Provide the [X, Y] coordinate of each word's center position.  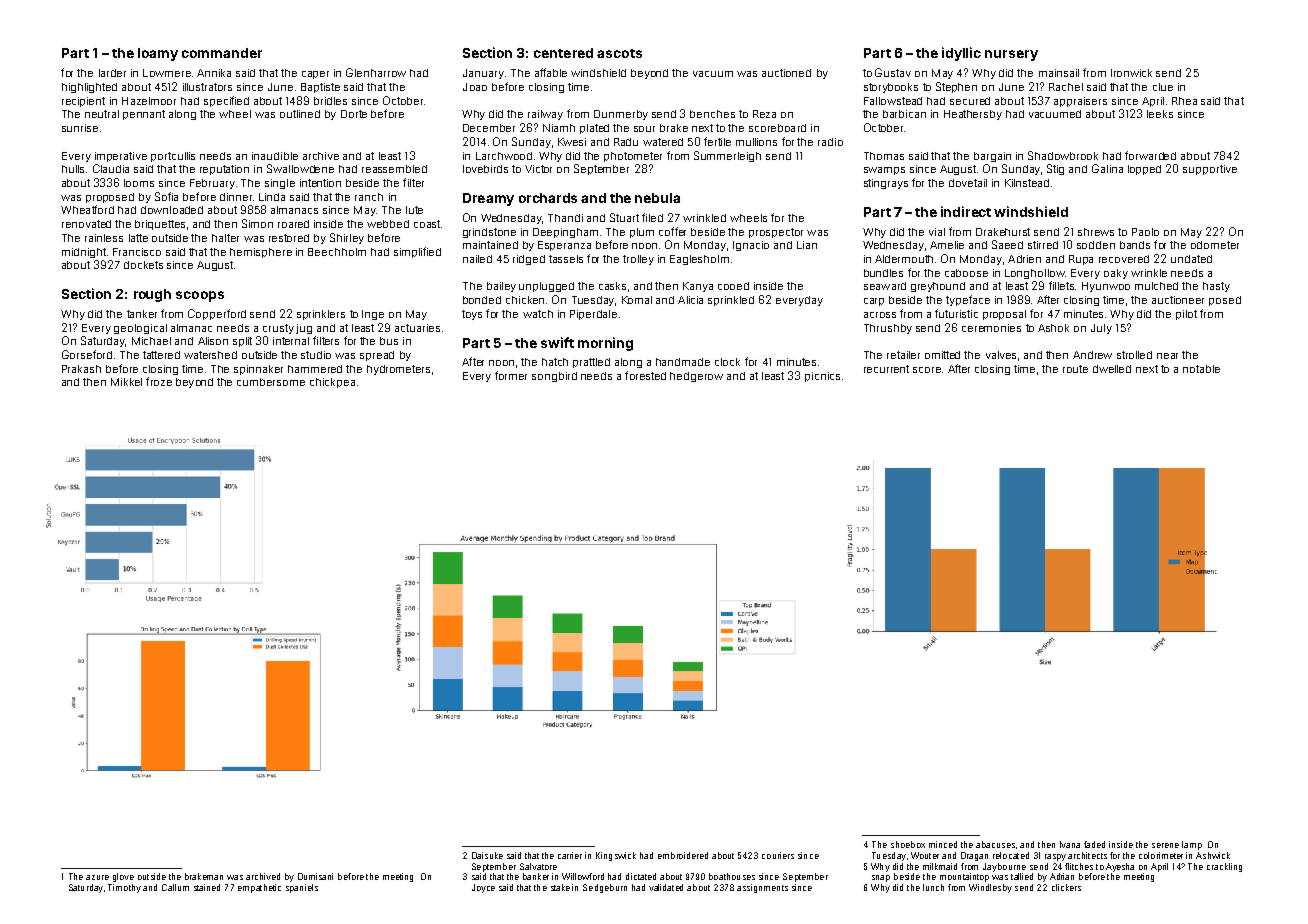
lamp [1192, 845]
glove [123, 877]
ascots [619, 53]
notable [1201, 369]
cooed [733, 286]
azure [97, 877]
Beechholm [337, 252]
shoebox [908, 844]
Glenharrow [376, 72]
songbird [554, 377]
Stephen [956, 87]
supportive [1210, 170]
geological [140, 329]
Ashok [1053, 328]
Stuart [624, 217]
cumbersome [271, 382]
